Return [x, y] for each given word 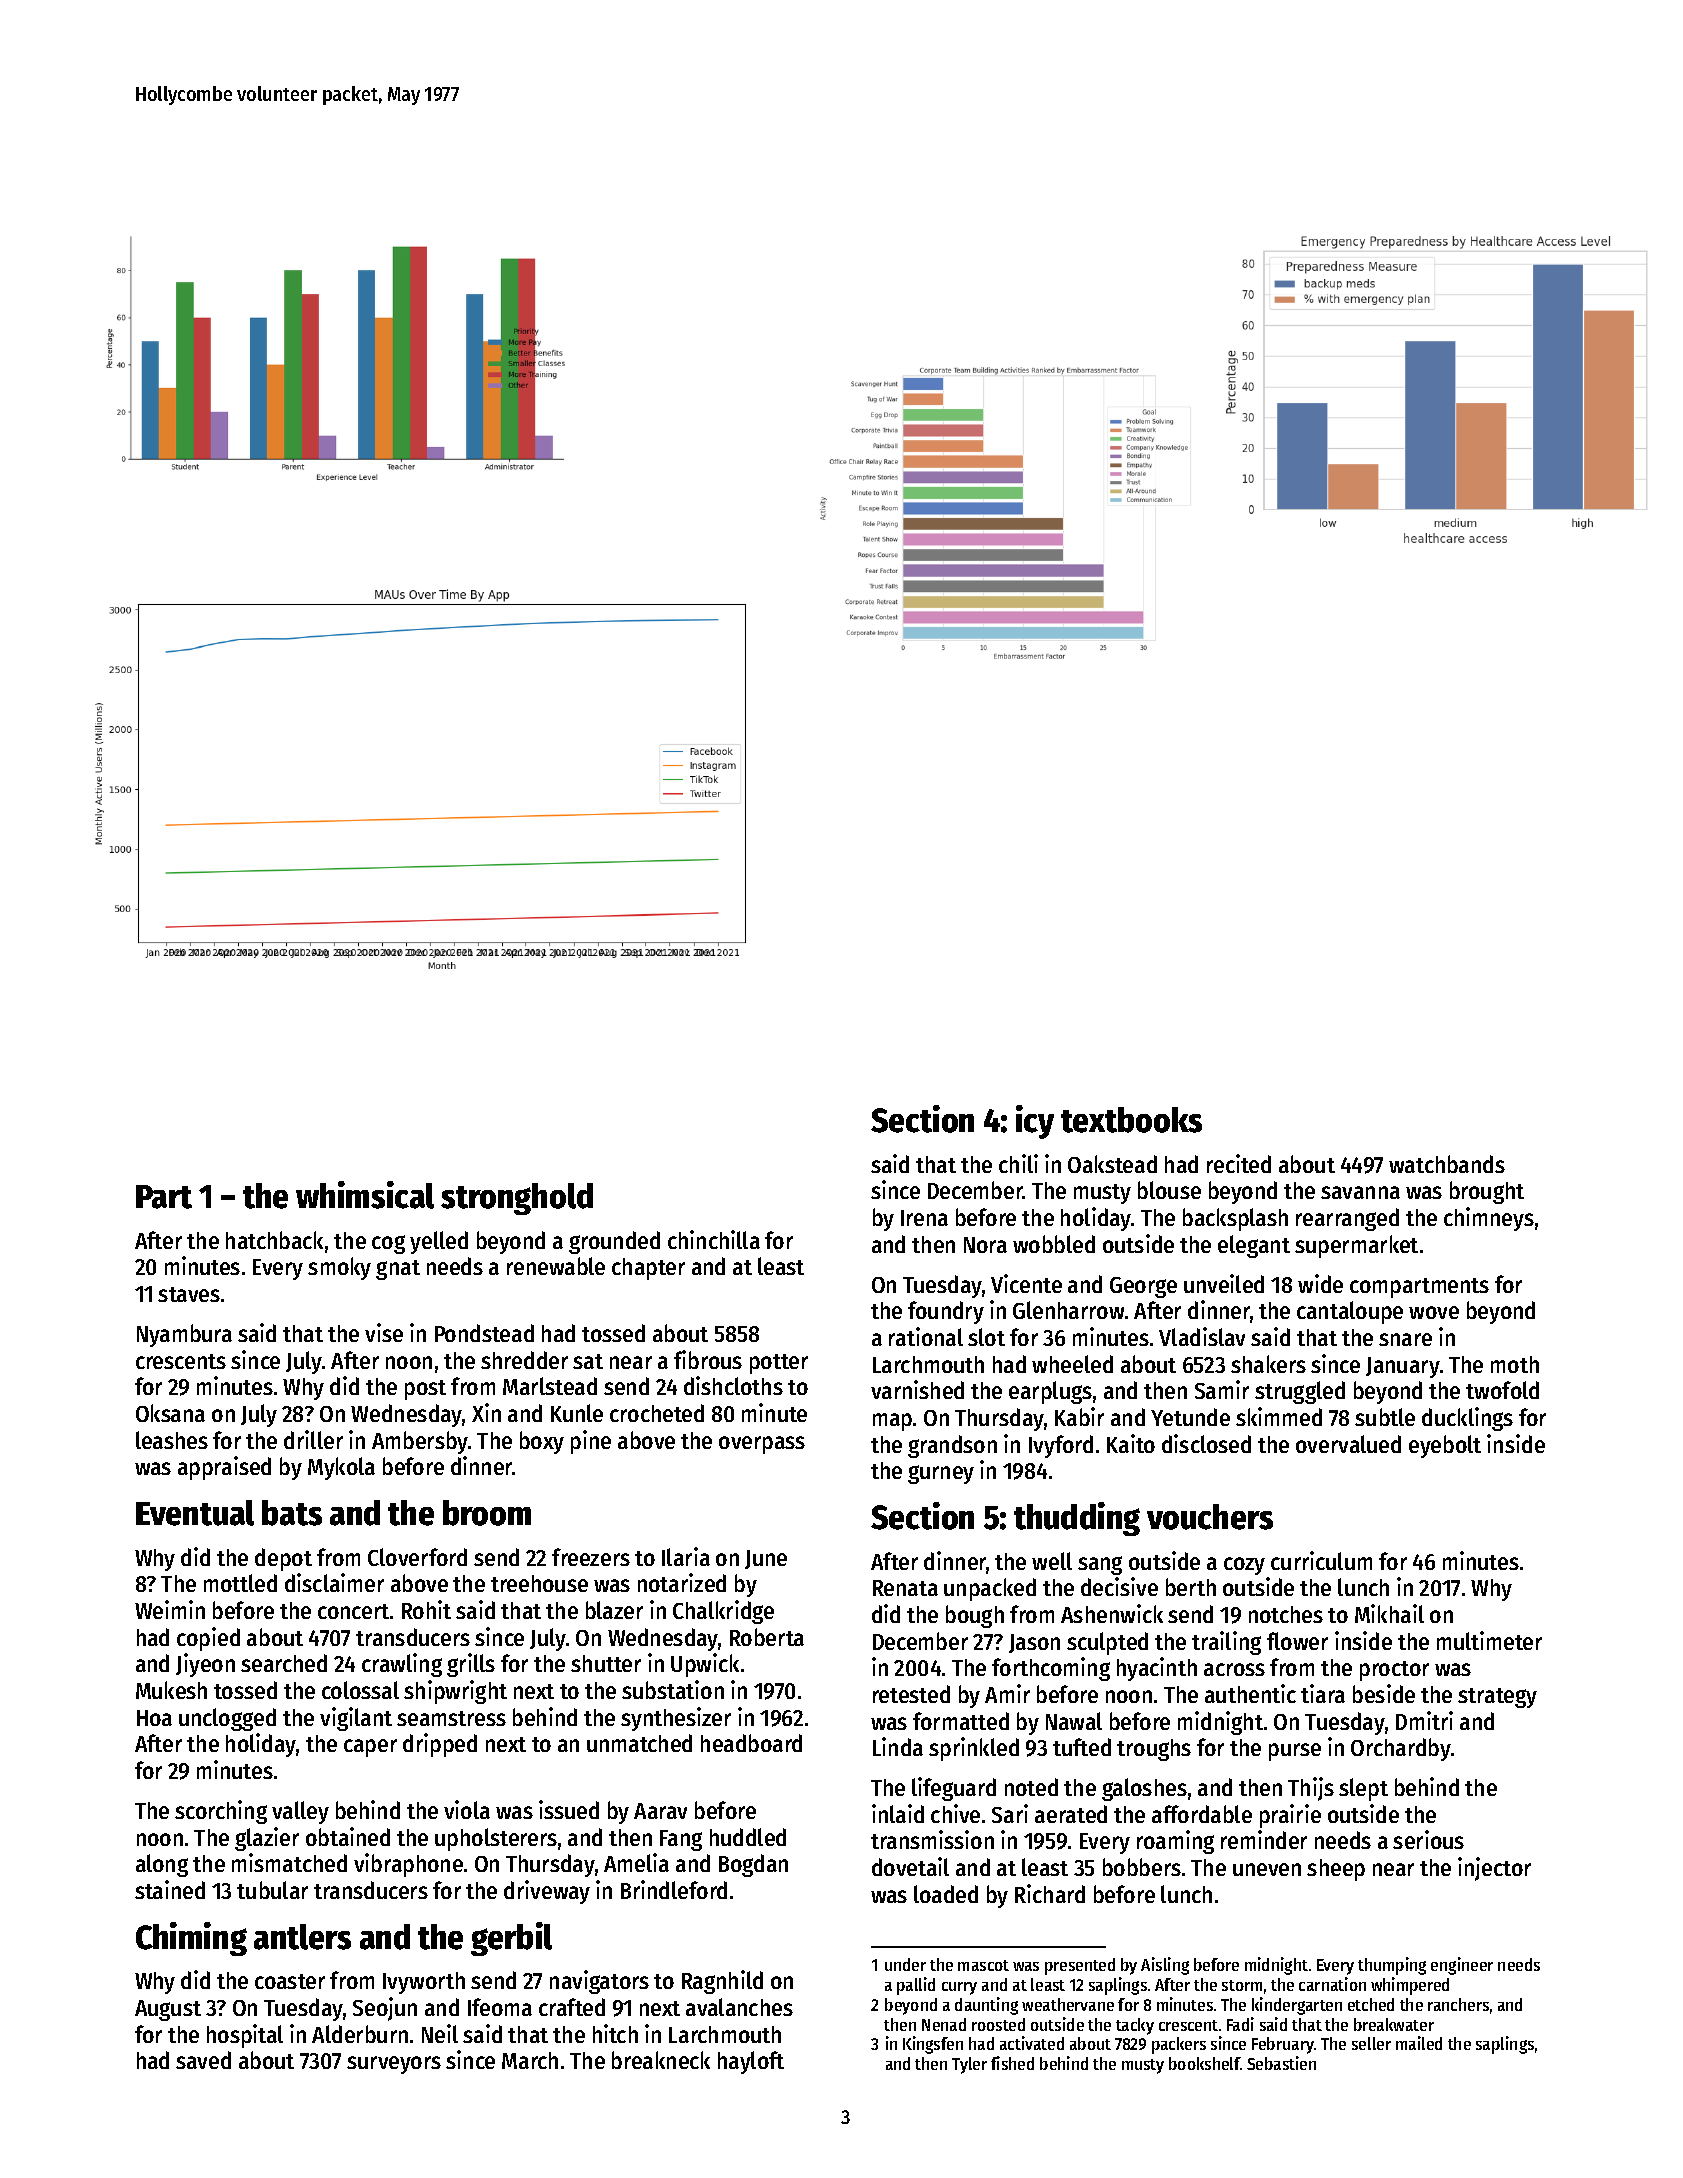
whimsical [365, 1195]
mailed [1419, 2043]
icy [1035, 1122]
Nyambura [184, 1335]
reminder [1264, 1839]
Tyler [969, 2065]
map [892, 1422]
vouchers [1210, 1517]
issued [569, 1809]
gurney [941, 1474]
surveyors [394, 2065]
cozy [1244, 1566]
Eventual [195, 1513]
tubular [272, 1890]
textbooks [1131, 1120]
